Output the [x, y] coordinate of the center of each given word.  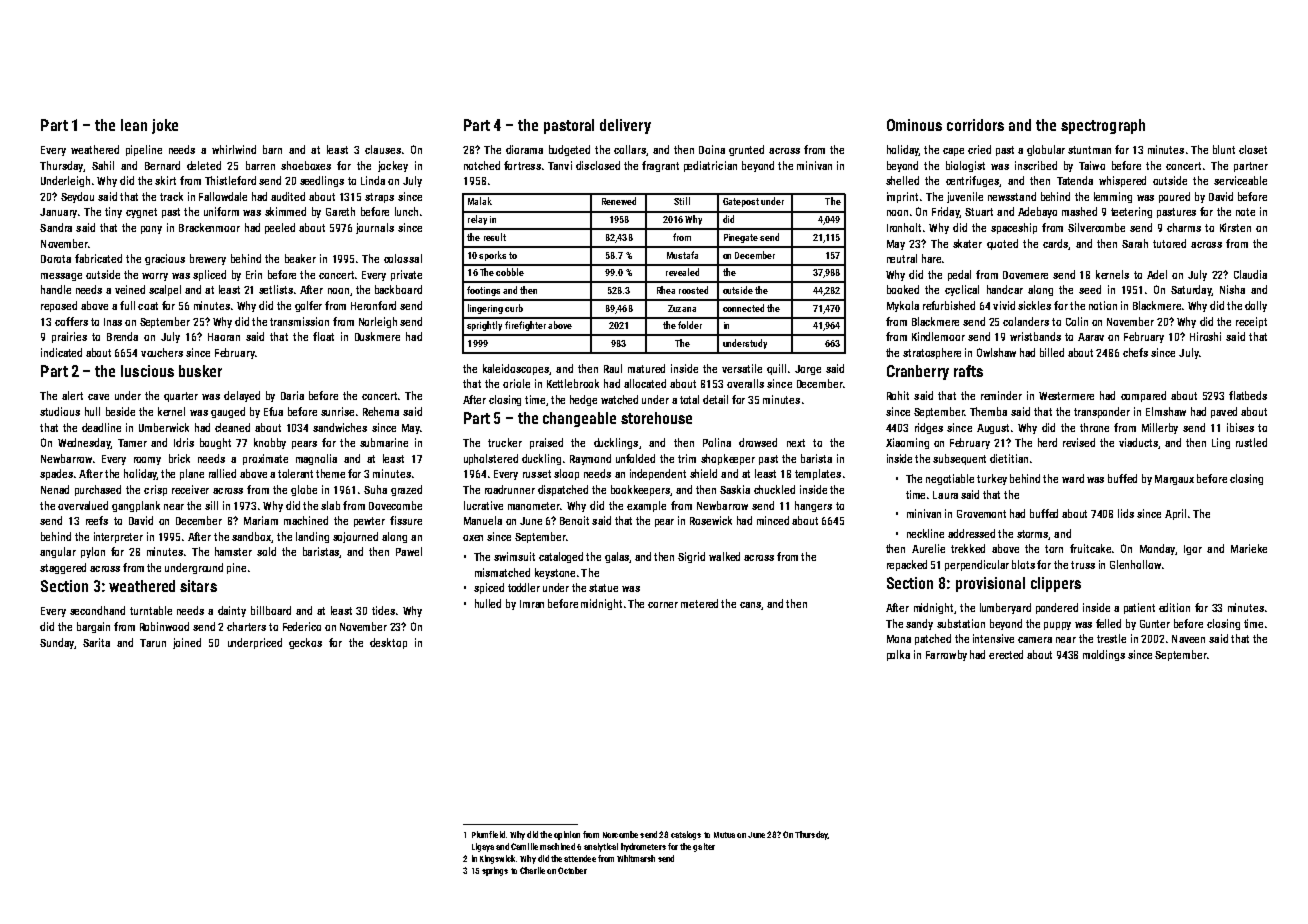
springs [495, 871]
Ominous [914, 125]
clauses [383, 149]
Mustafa [682, 255]
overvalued [83, 505]
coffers [71, 321]
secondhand [97, 610]
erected [1006, 654]
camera [1035, 640]
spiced [489, 588]
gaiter [704, 847]
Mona [899, 639]
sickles [1034, 305]
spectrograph [1103, 126]
